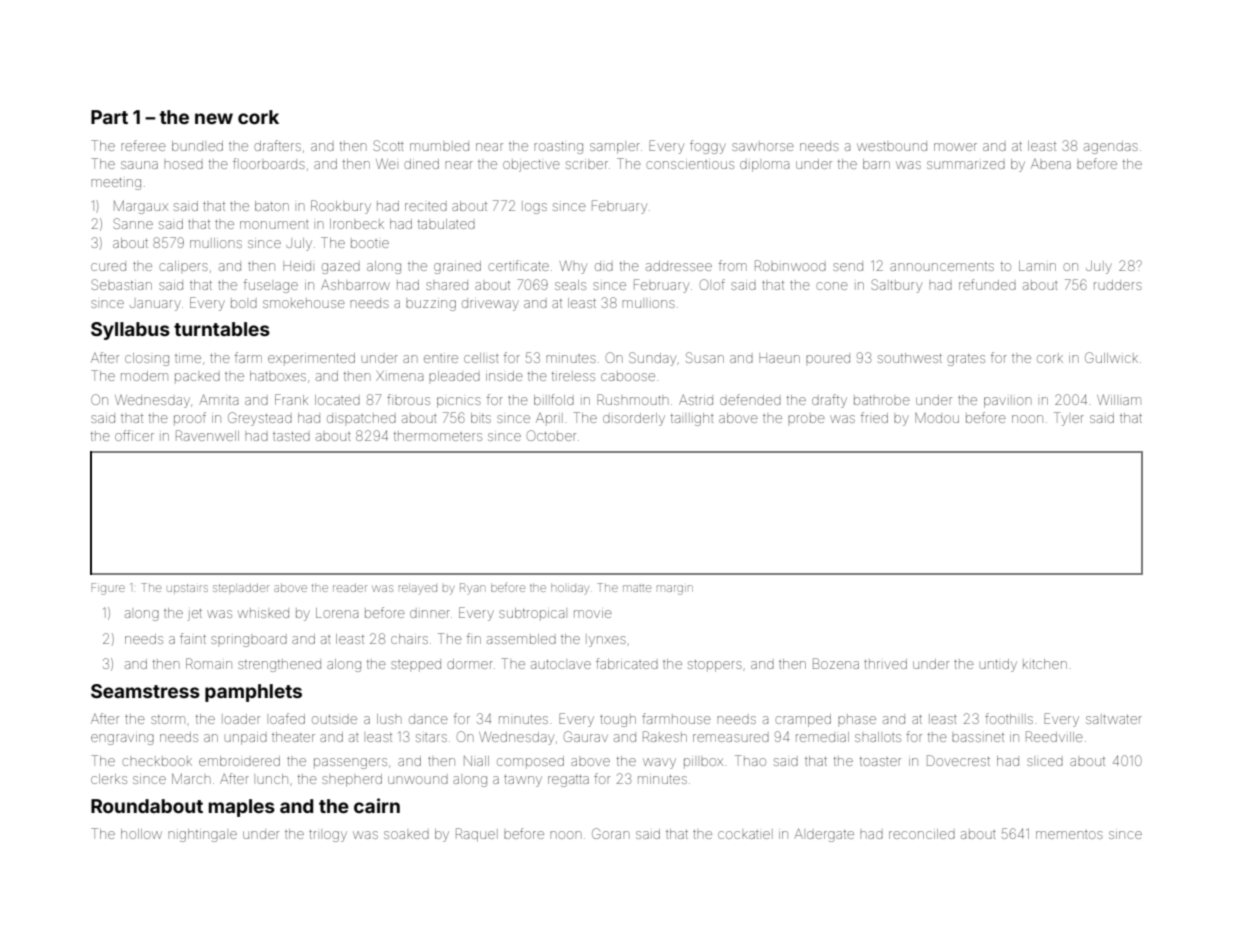  Describe the element at coordinates (1037, 266) in the page. I see `Lamin` at that location.
